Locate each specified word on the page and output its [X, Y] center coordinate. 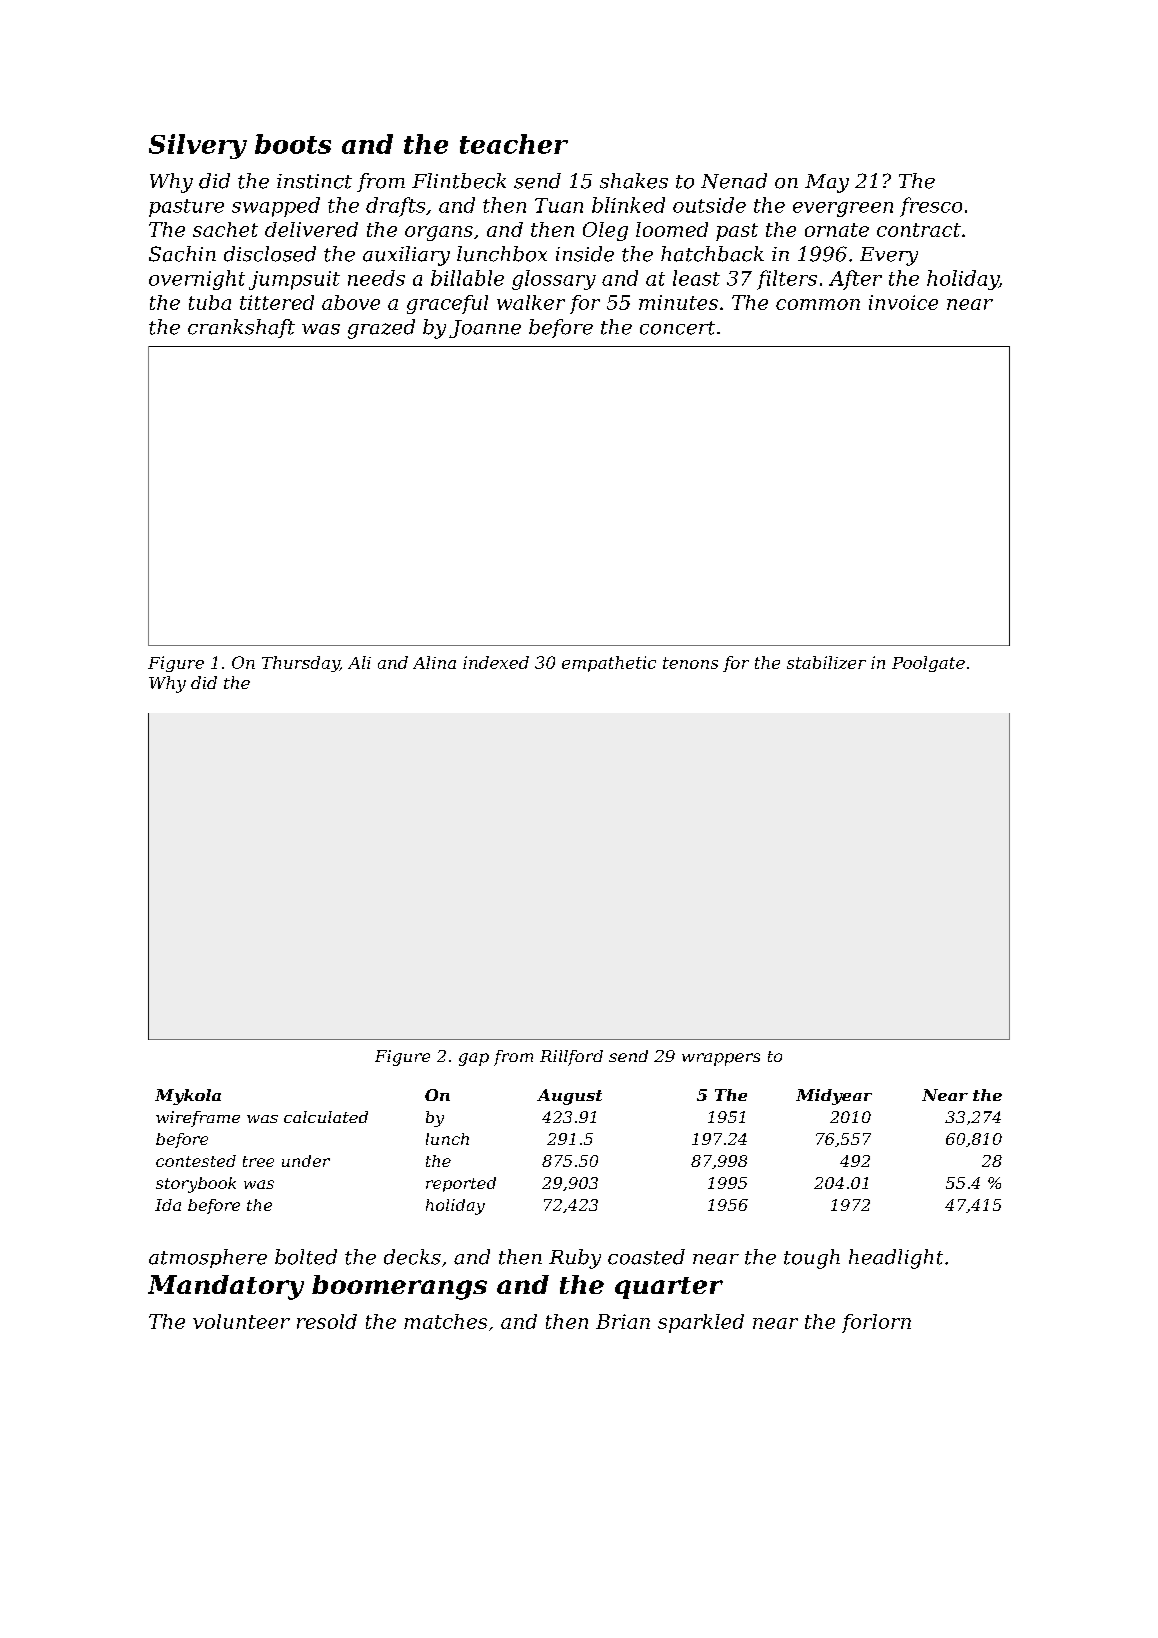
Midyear [834, 1097]
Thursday [301, 664]
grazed [381, 329]
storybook [196, 1185]
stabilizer [826, 662]
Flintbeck [459, 181]
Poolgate [928, 664]
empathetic [609, 664]
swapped [276, 207]
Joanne [485, 329]
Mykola [188, 1097]
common [818, 304]
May [827, 183]
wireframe [198, 1119]
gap [474, 1059]
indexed [496, 662]
